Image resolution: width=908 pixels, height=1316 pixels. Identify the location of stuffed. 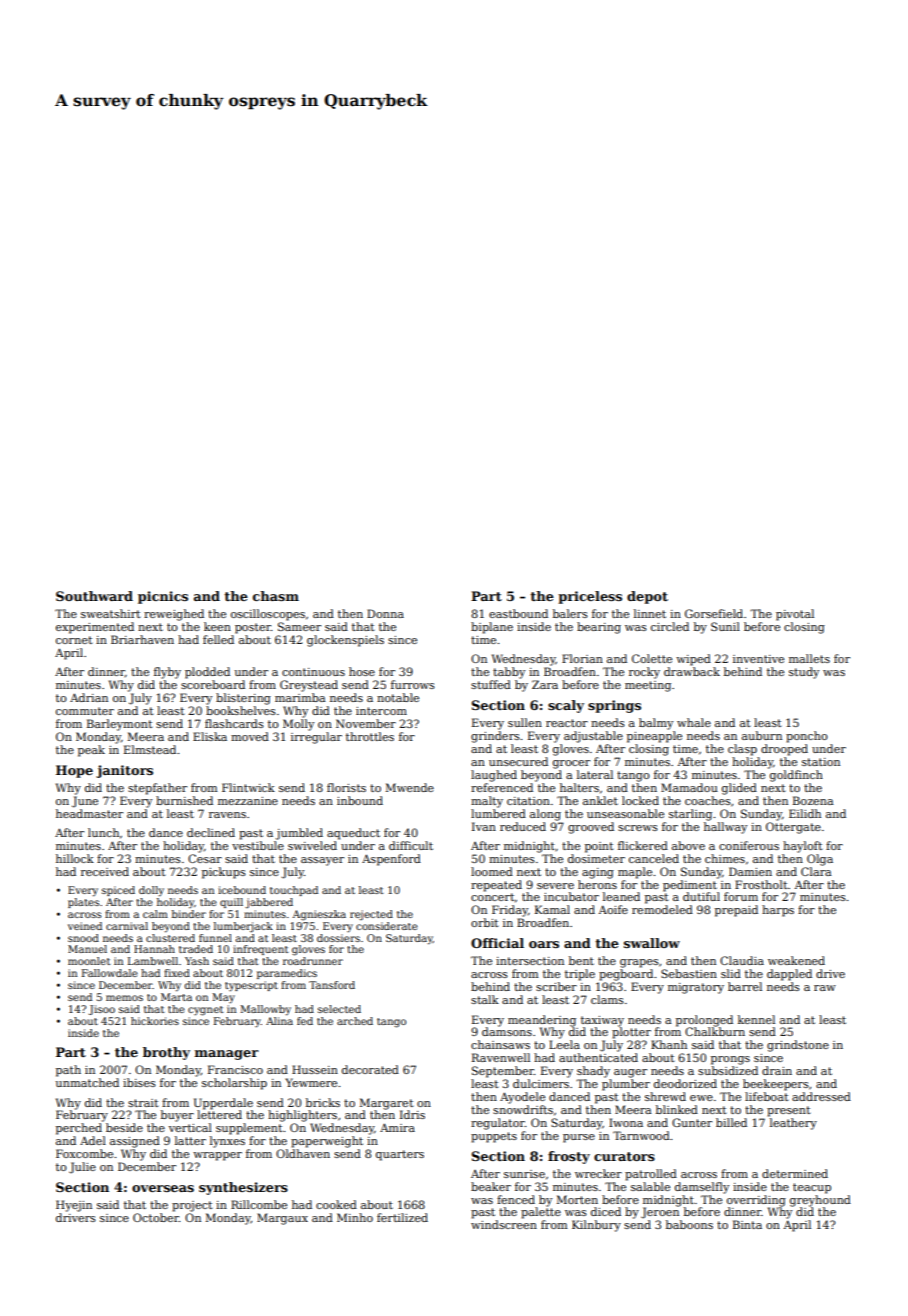
(491, 684).
